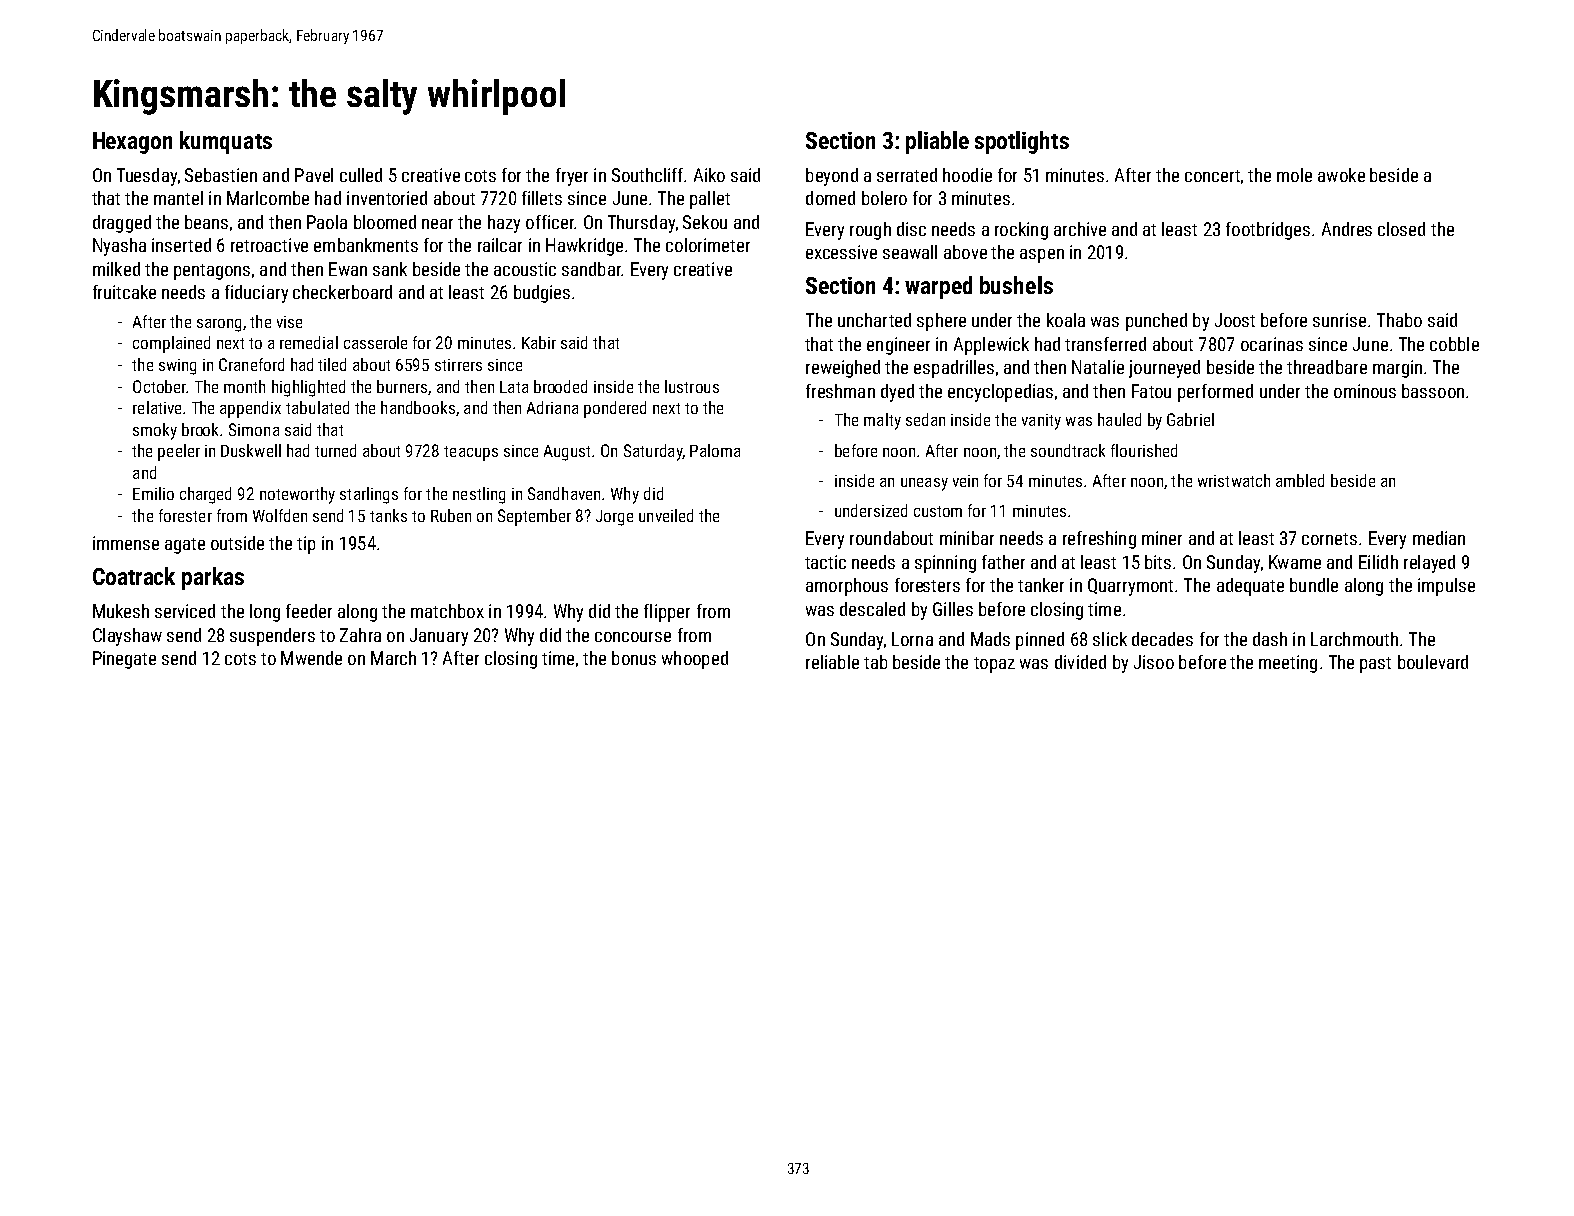 This page has height=1216, width=1574. What do you see at coordinates (251, 450) in the page?
I see `Duskwell` at bounding box center [251, 450].
